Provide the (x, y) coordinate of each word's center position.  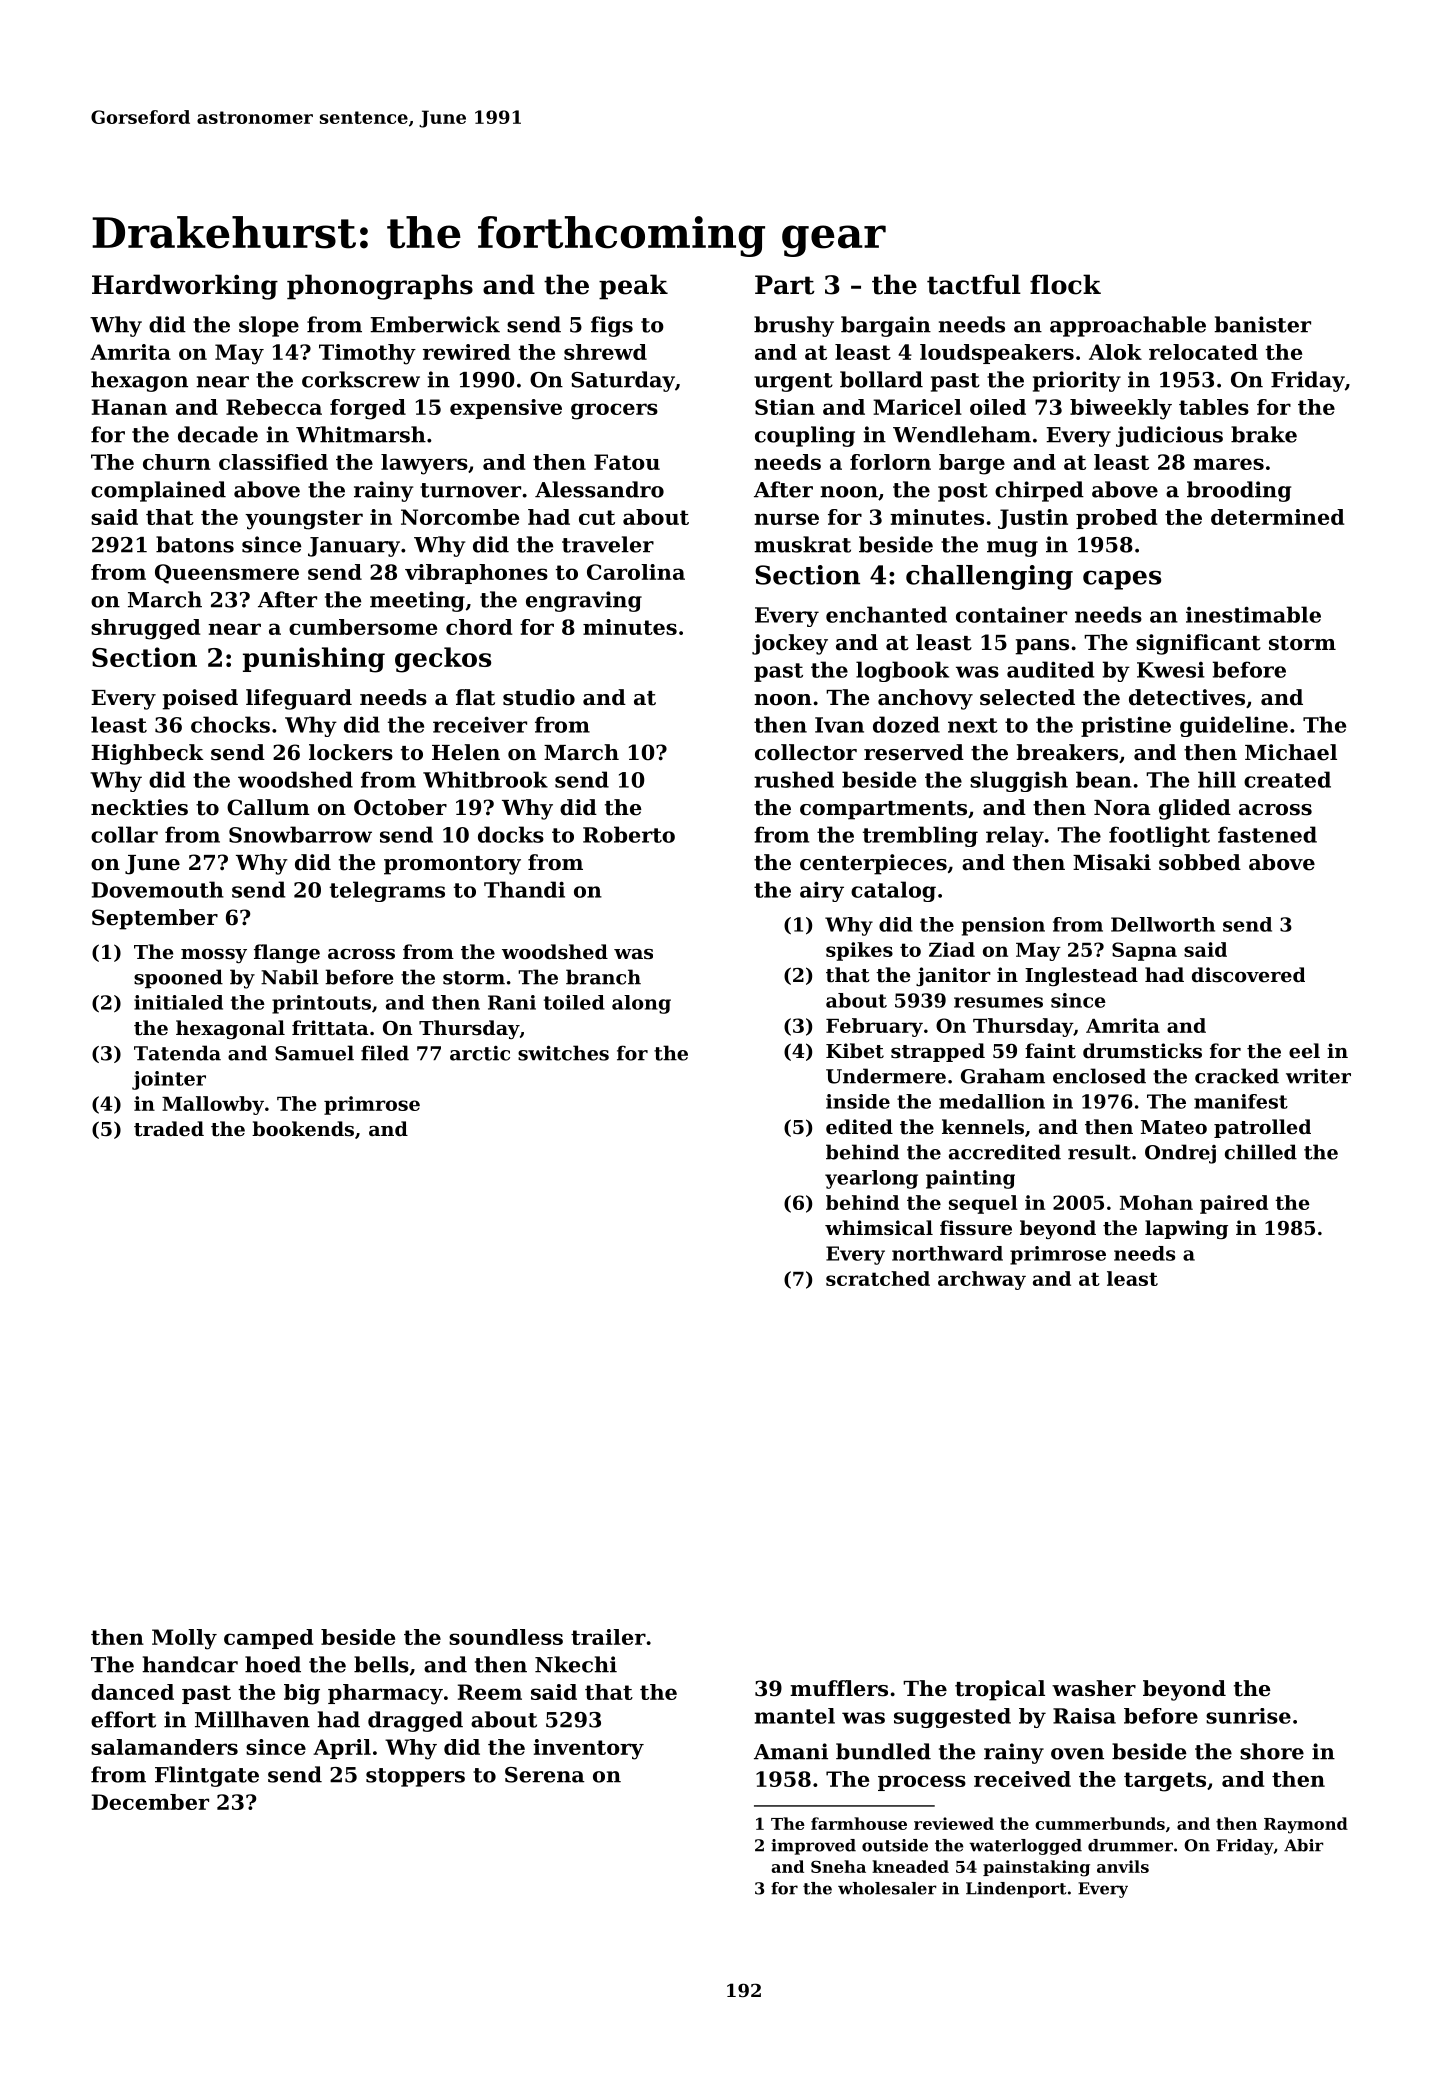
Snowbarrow (300, 834)
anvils (1123, 1866)
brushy (794, 326)
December (150, 1802)
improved (813, 1847)
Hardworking (185, 287)
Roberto (629, 834)
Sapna (1144, 951)
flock (1065, 284)
